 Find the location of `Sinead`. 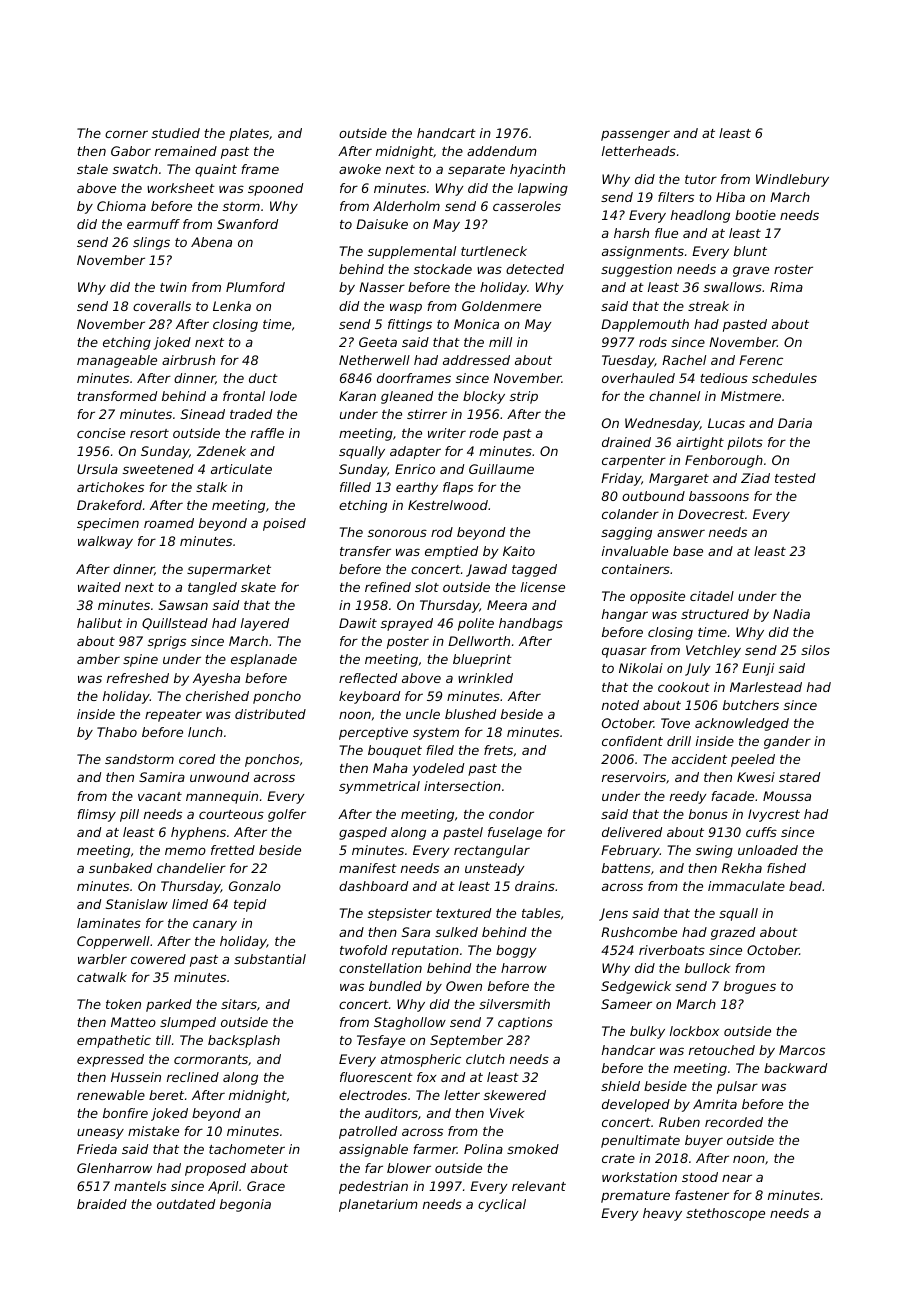

Sinead is located at coordinates (203, 414).
